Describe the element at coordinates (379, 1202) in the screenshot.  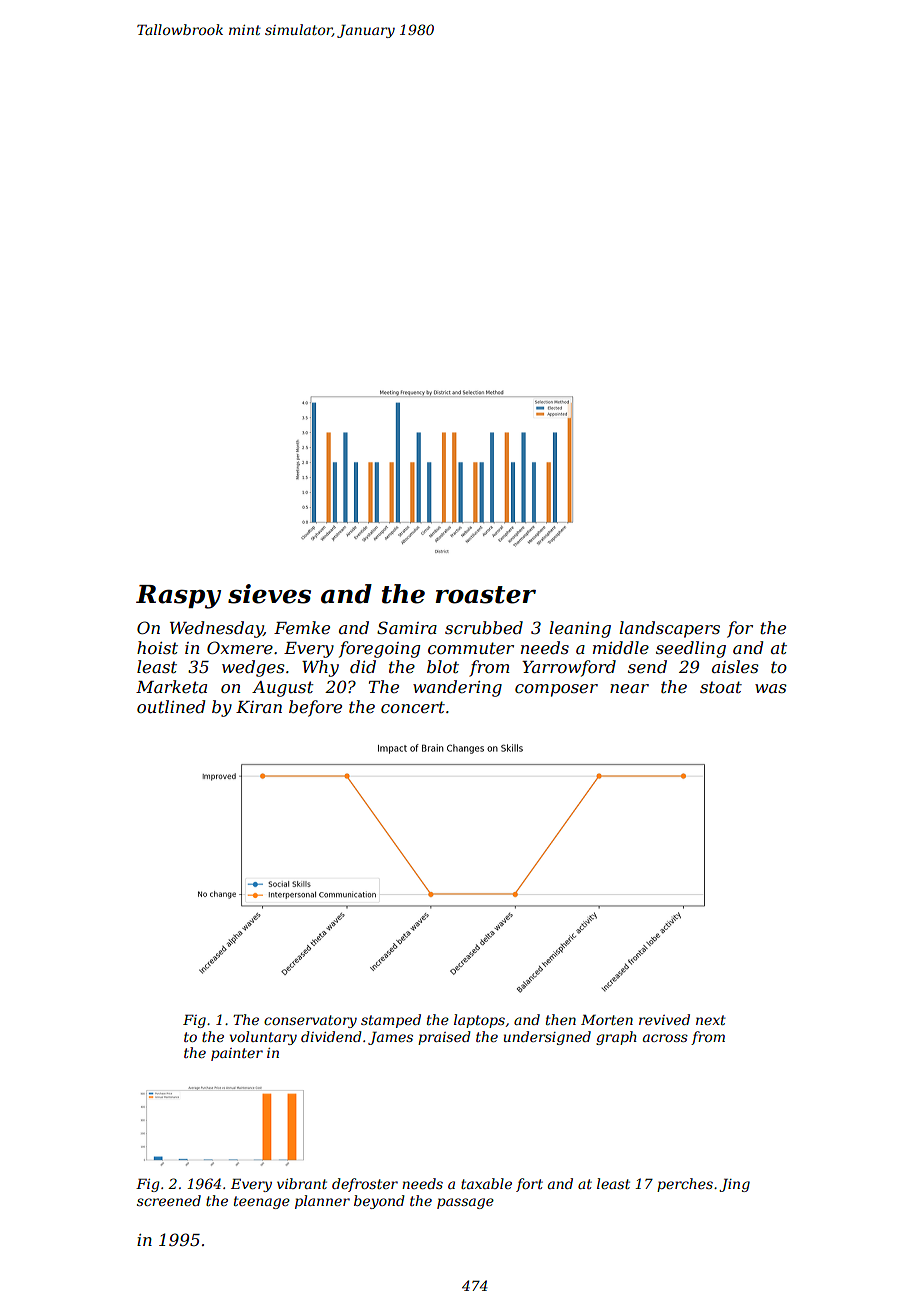
I see `beyond` at that location.
